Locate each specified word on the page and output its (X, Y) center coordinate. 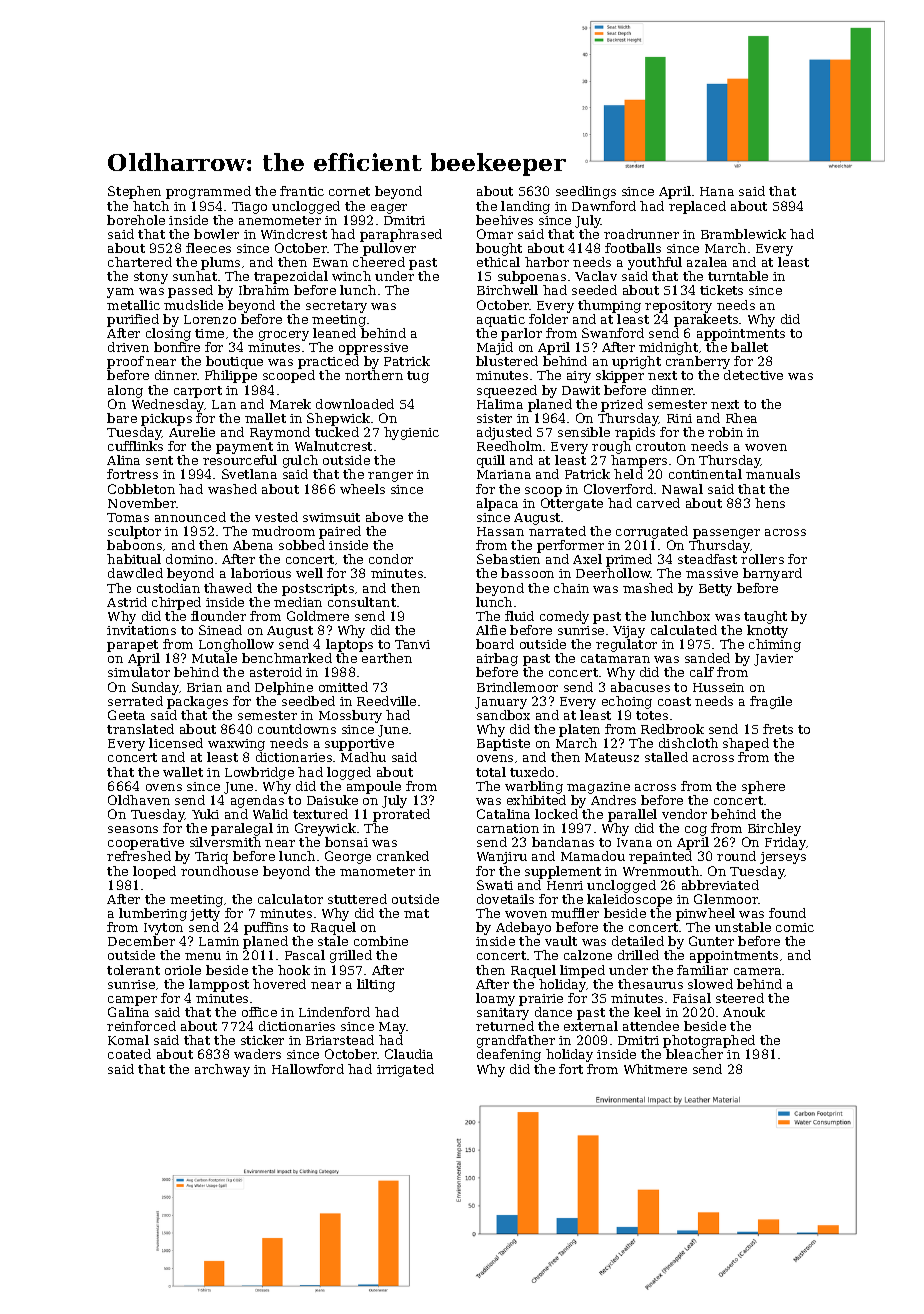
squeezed (507, 391)
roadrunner (641, 234)
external (591, 1026)
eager (389, 209)
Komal (128, 1040)
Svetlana (249, 474)
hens (770, 503)
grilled (351, 956)
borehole (136, 220)
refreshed (139, 856)
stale (333, 941)
